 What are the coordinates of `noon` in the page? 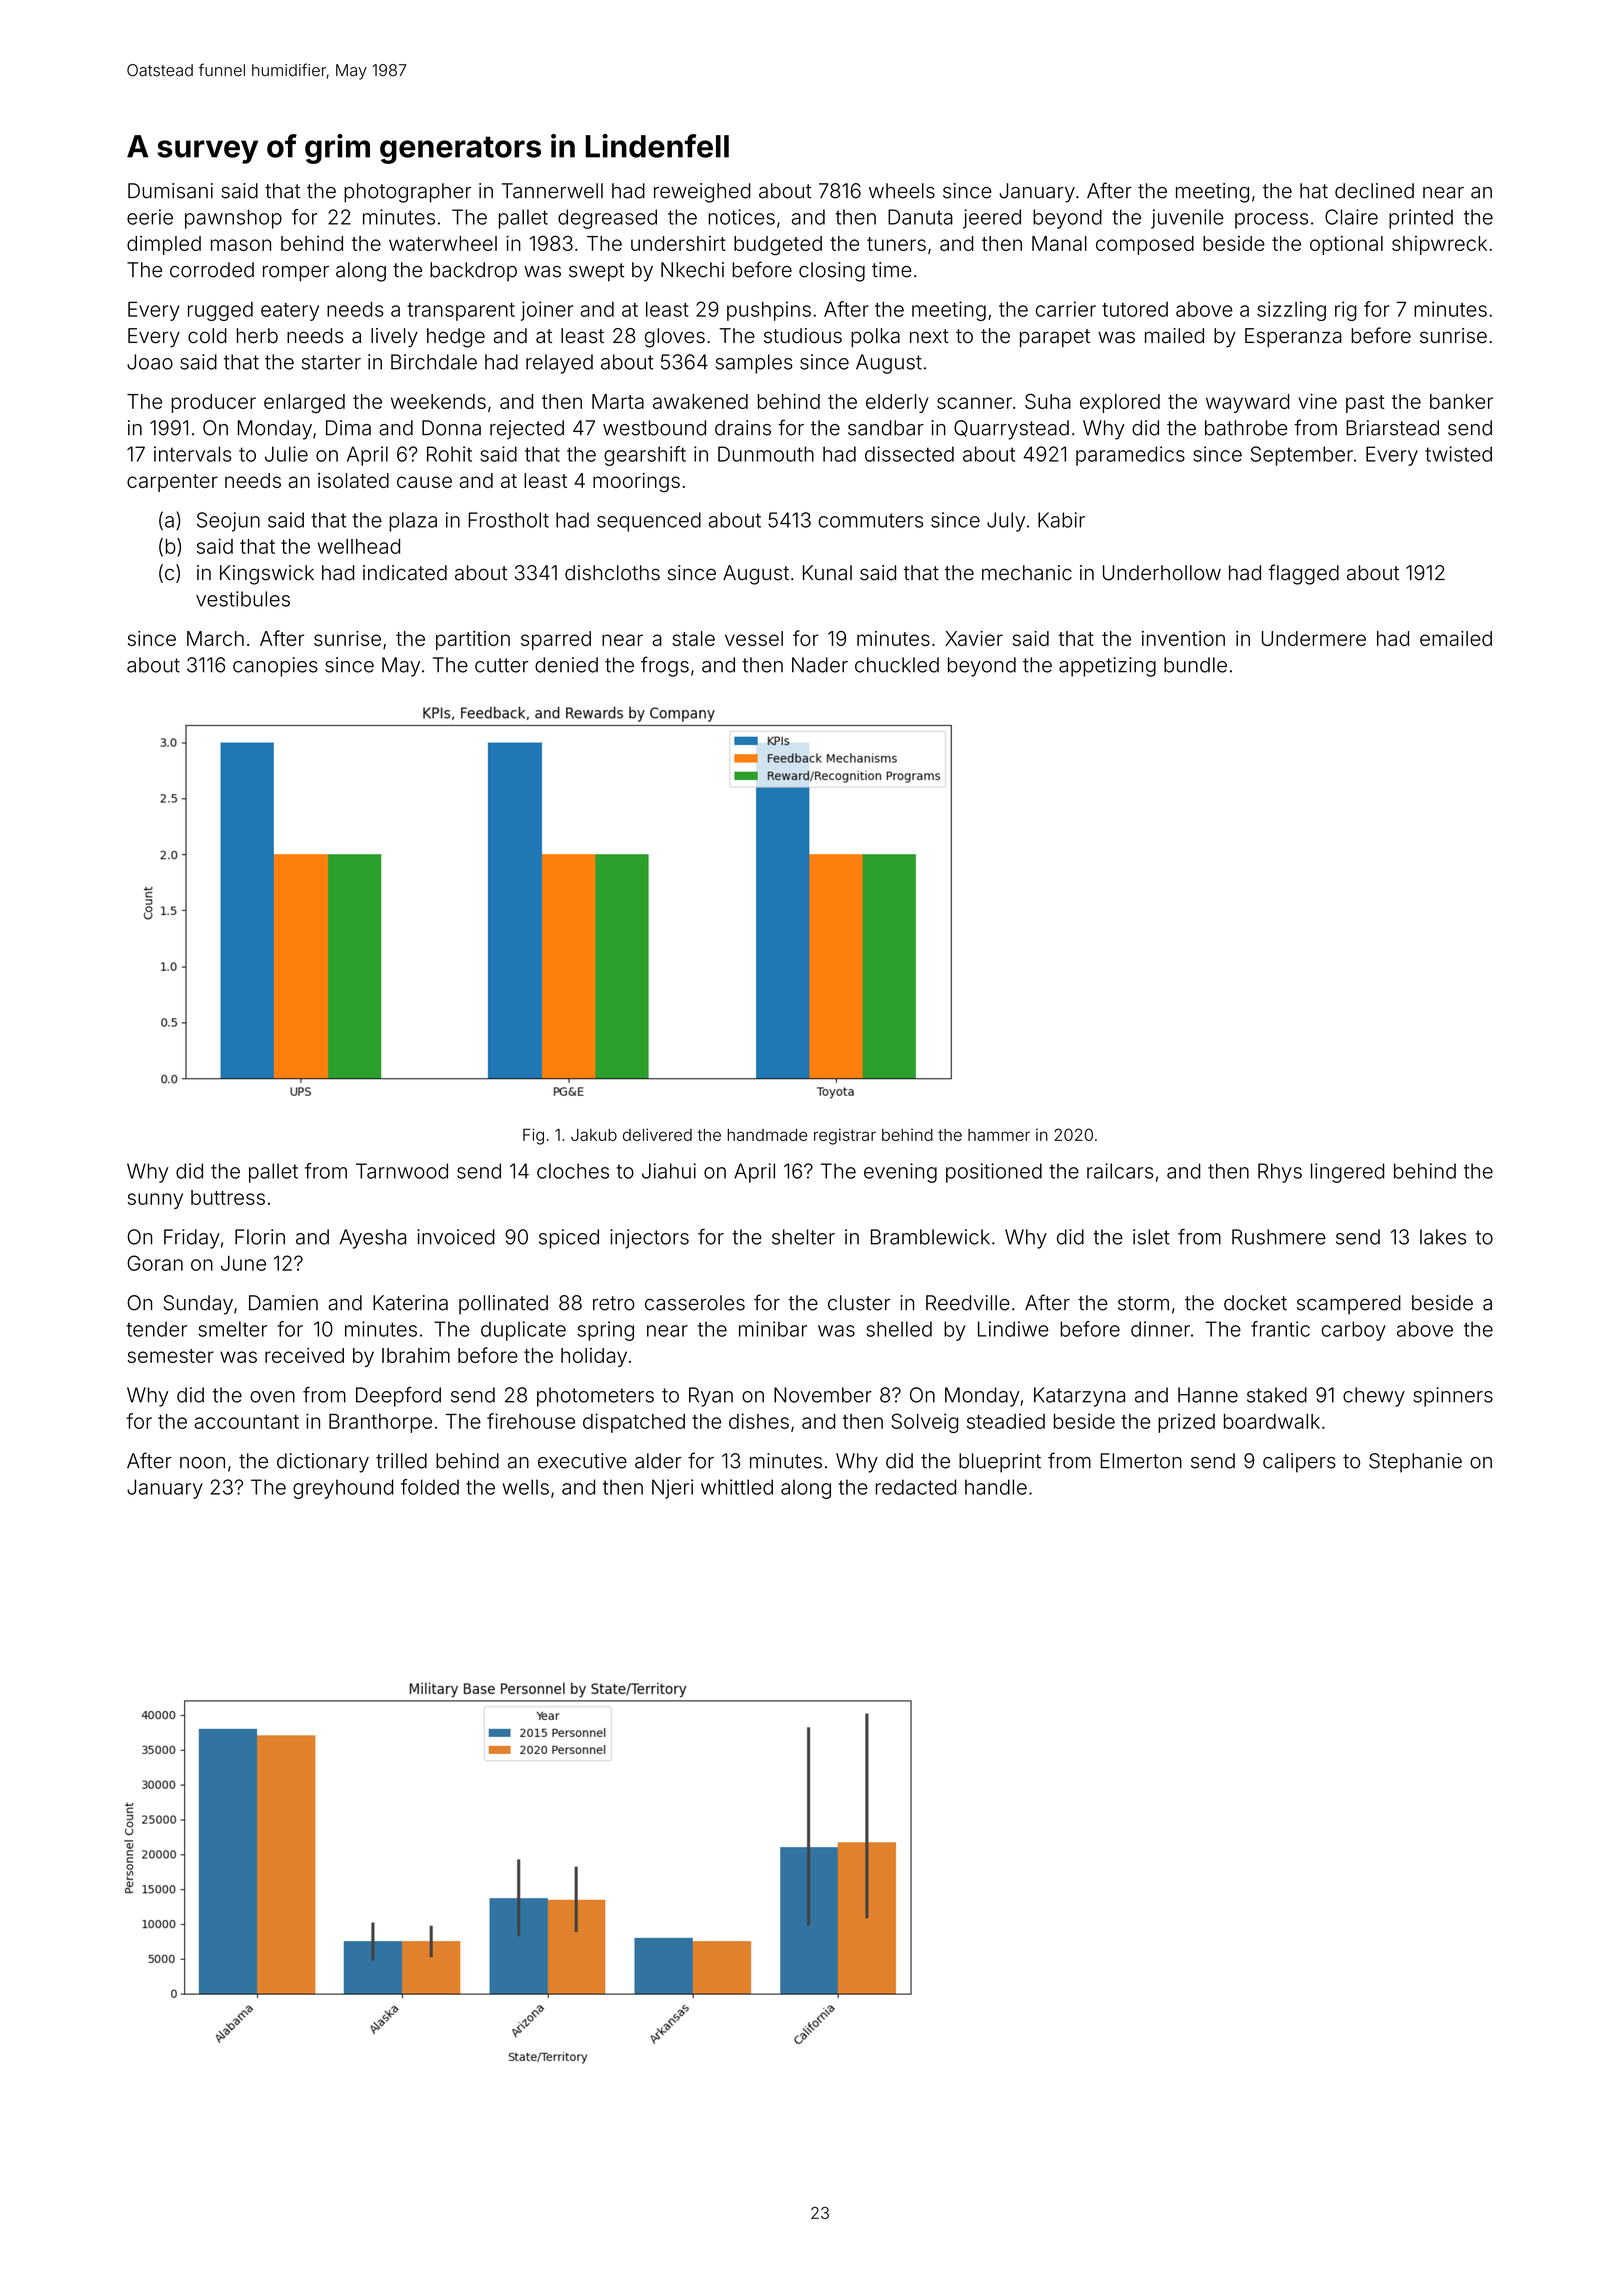 It's located at (202, 1463).
